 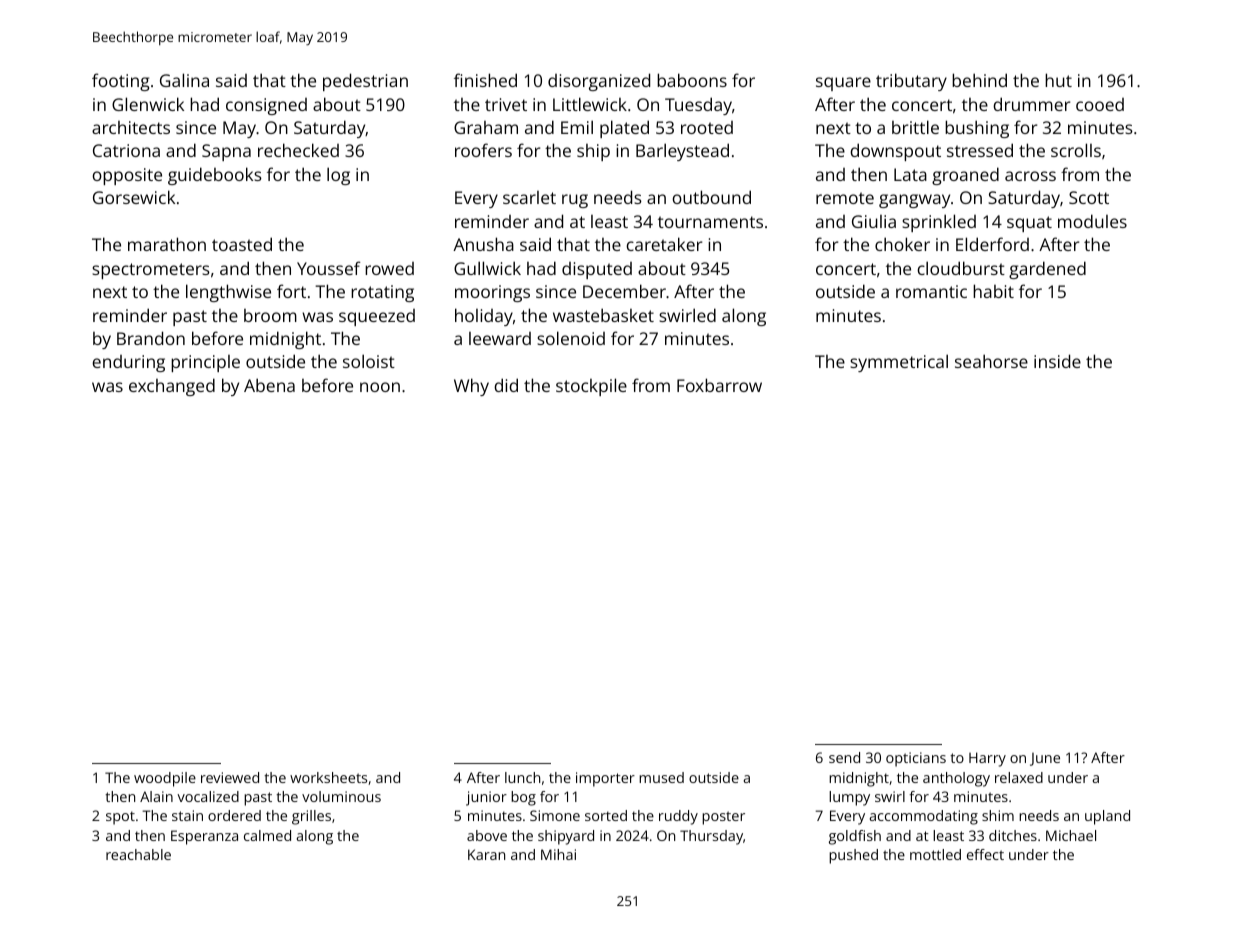 I want to click on noon, so click(x=380, y=387).
